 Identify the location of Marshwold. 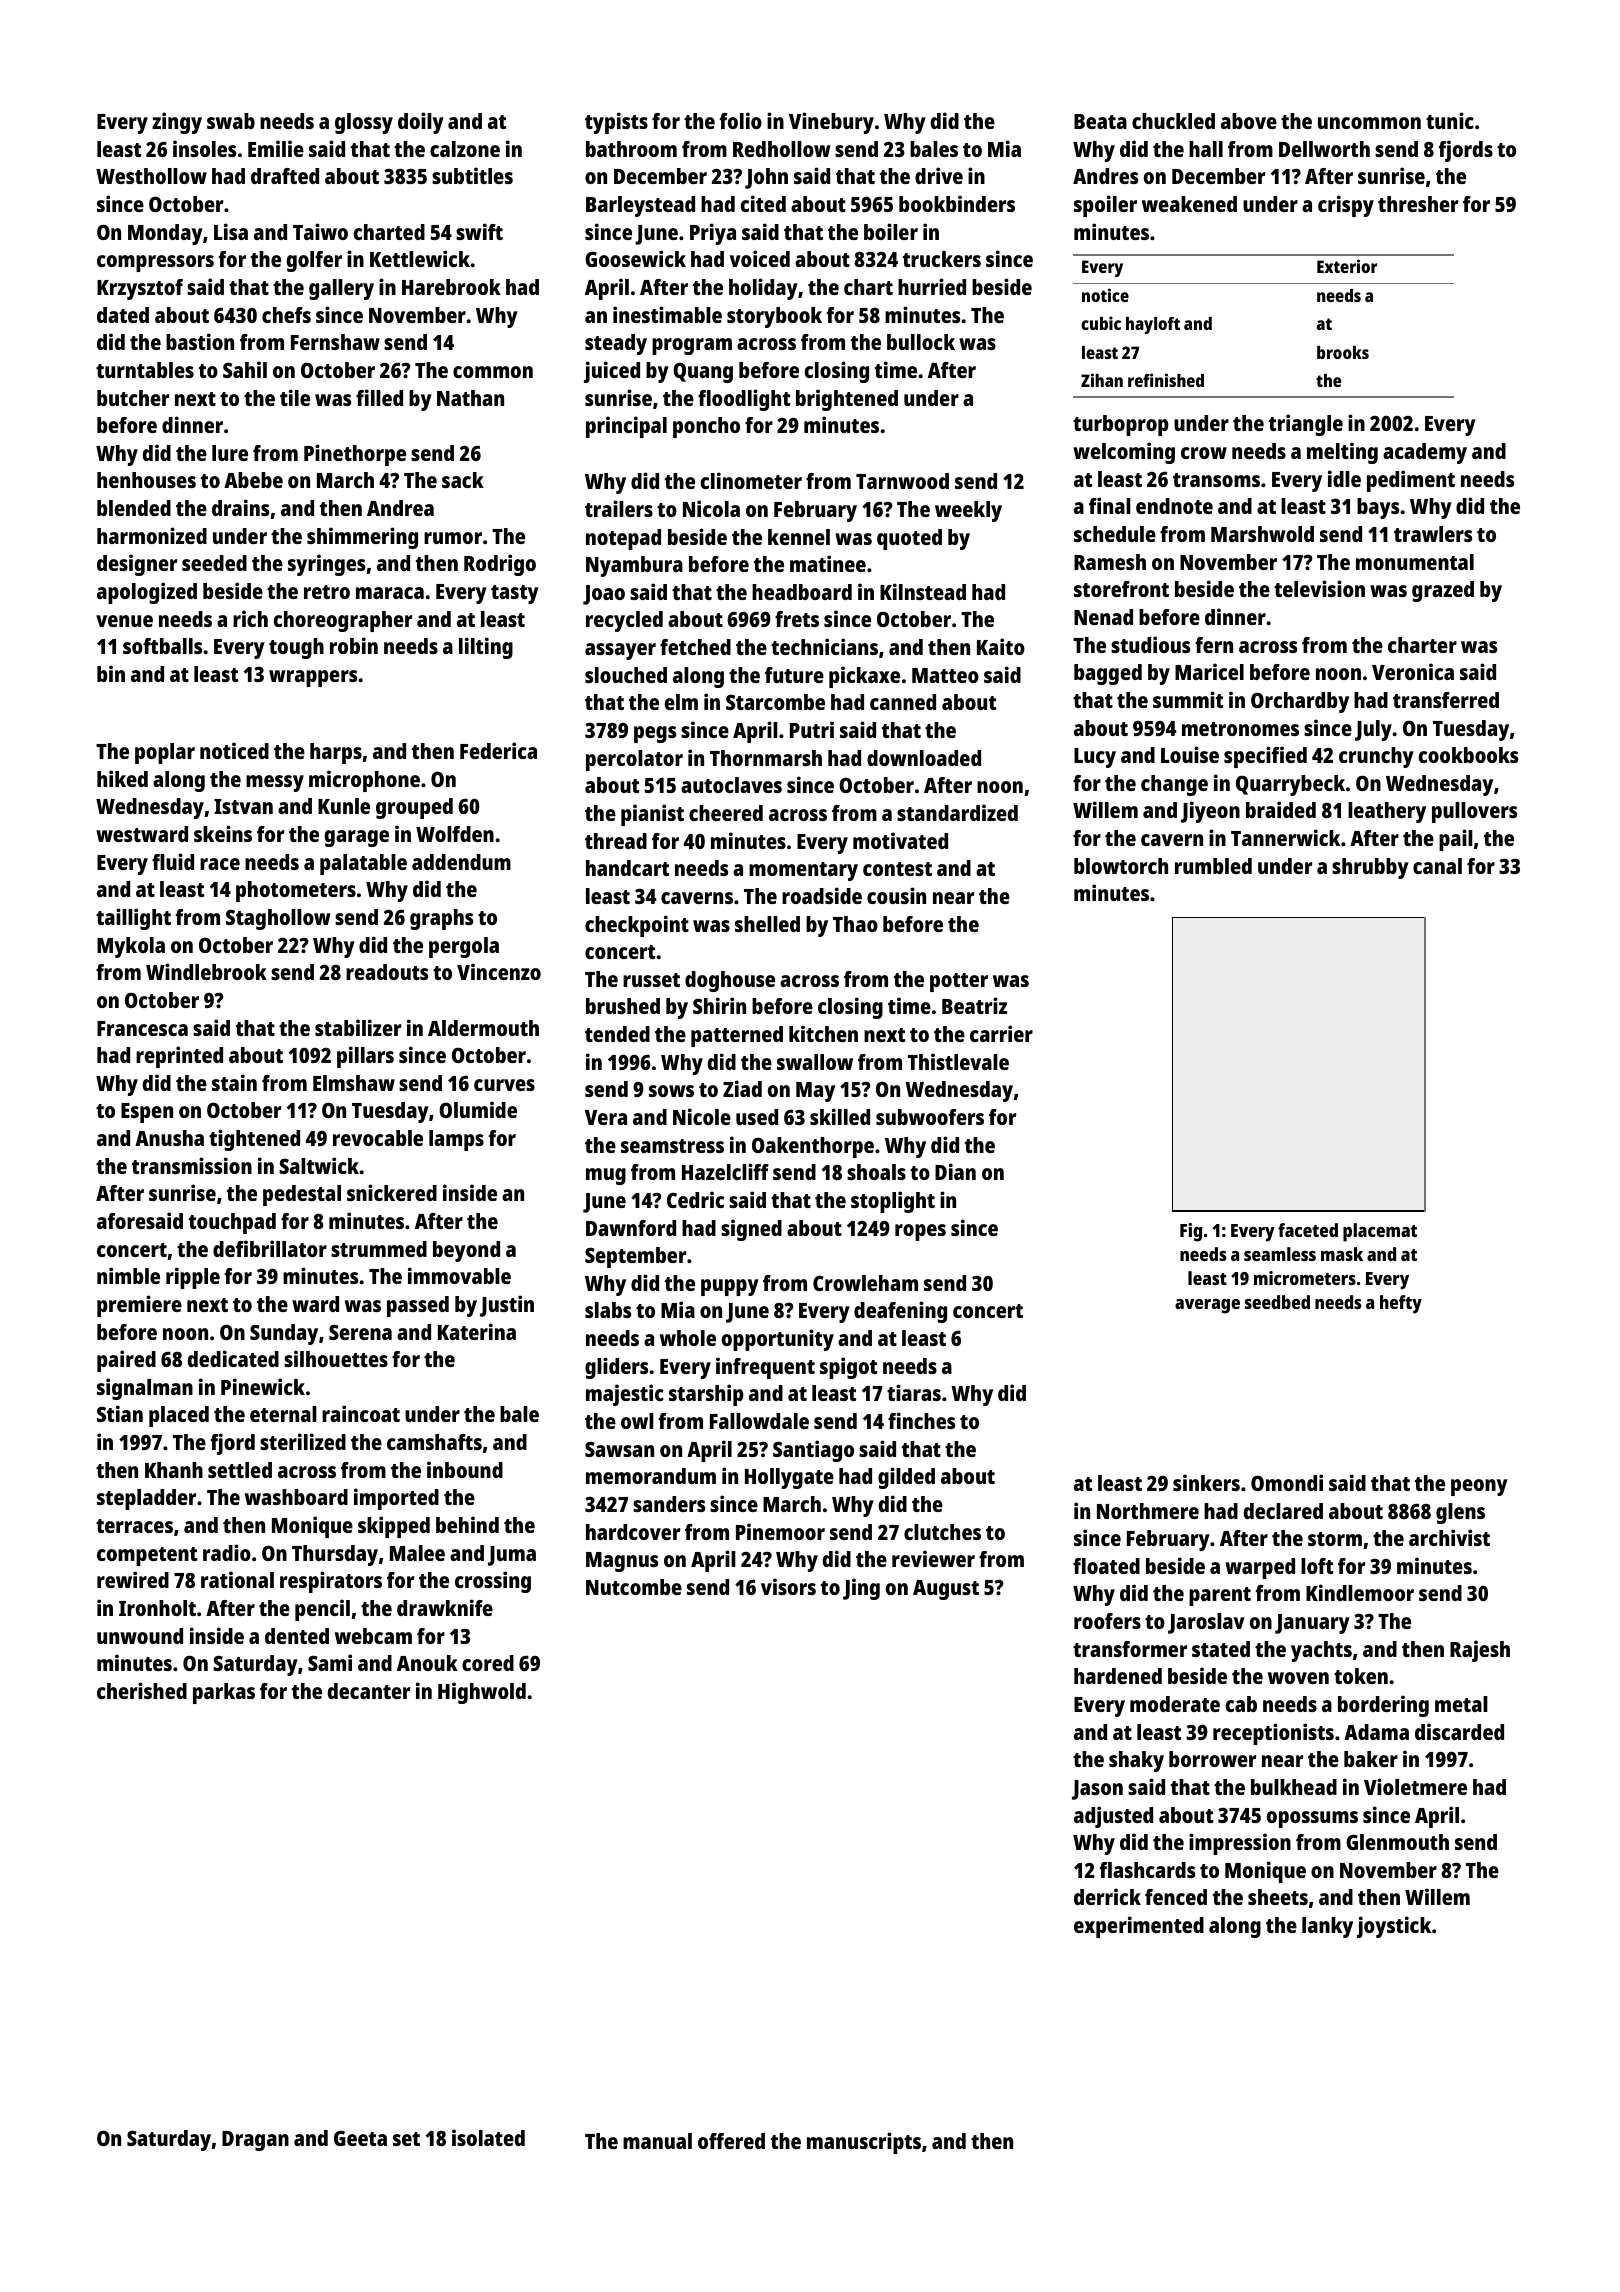
(1262, 534).
